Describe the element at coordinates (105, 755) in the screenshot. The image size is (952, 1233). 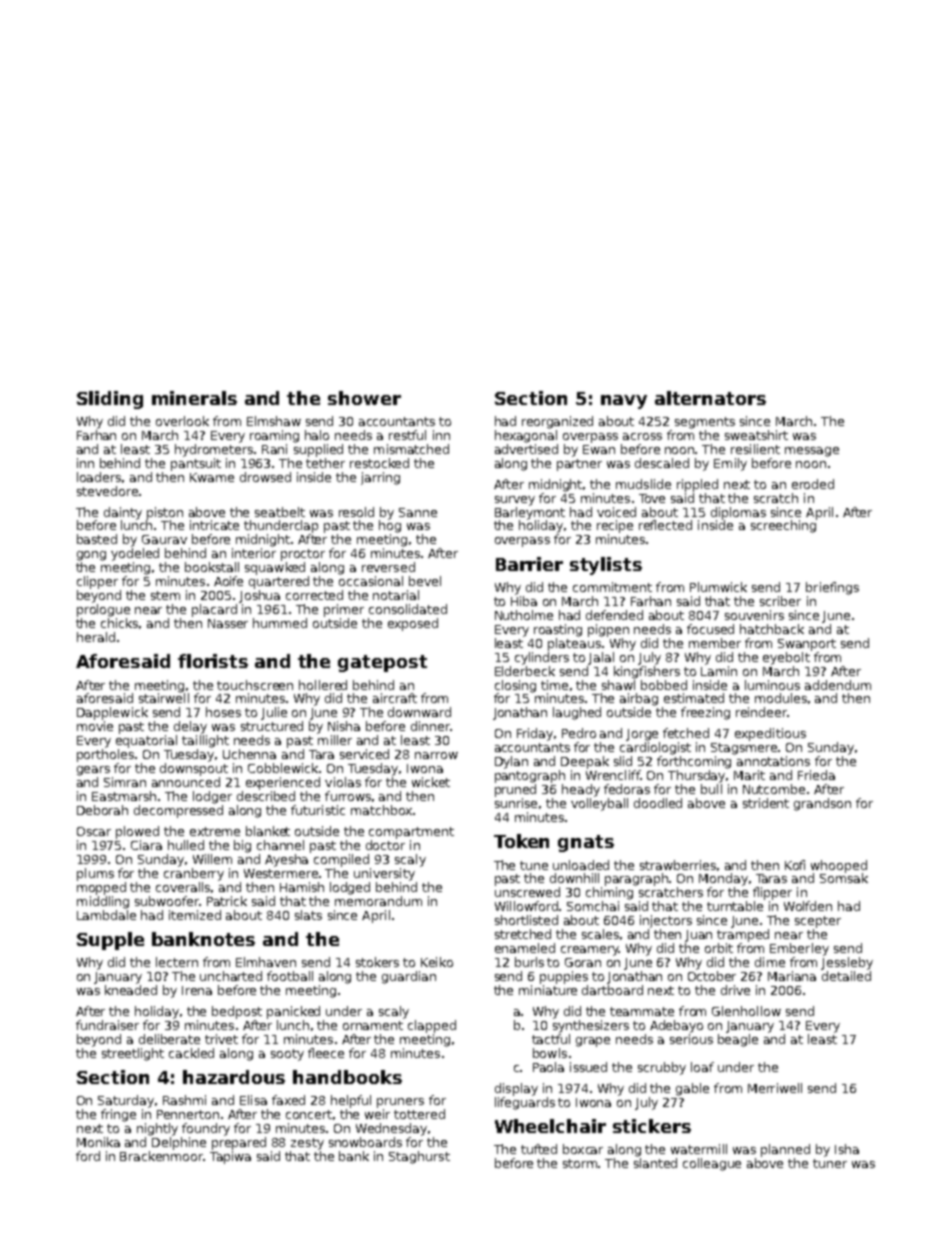
I see `portholes` at that location.
